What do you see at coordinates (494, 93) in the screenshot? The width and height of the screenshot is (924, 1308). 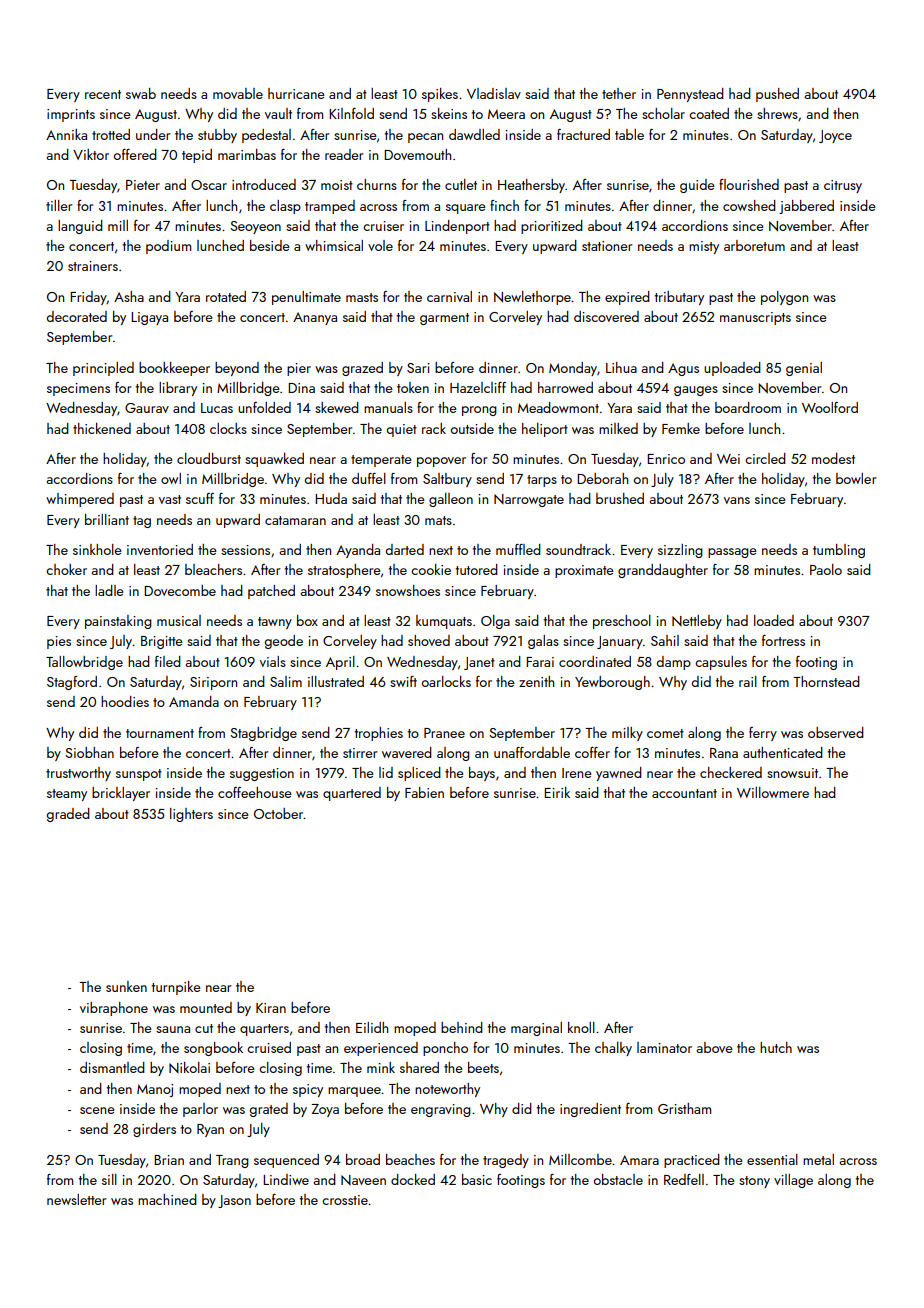 I see `Vladislav` at bounding box center [494, 93].
